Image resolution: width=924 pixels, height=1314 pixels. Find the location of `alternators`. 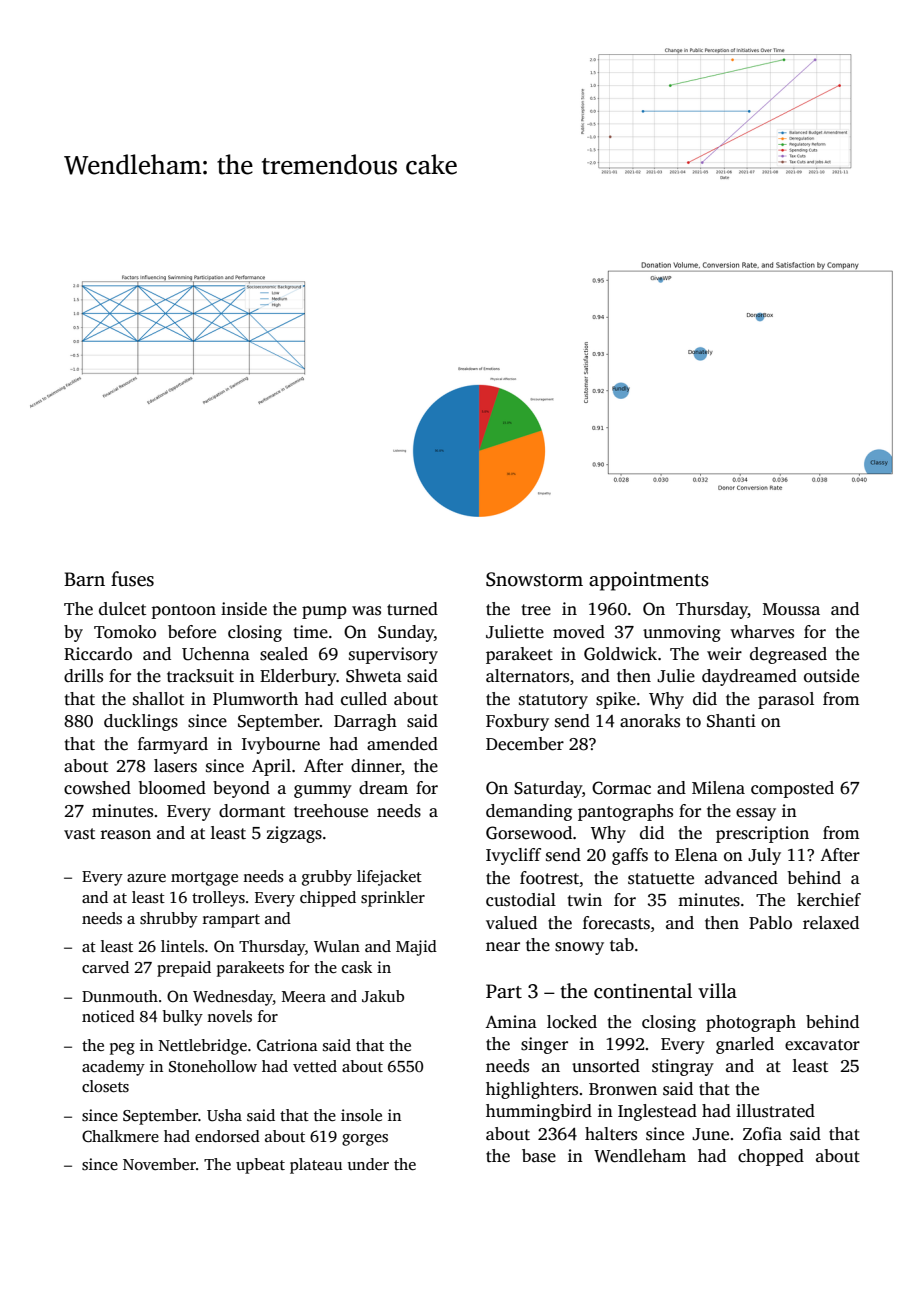

alternators is located at coordinates (527, 676).
